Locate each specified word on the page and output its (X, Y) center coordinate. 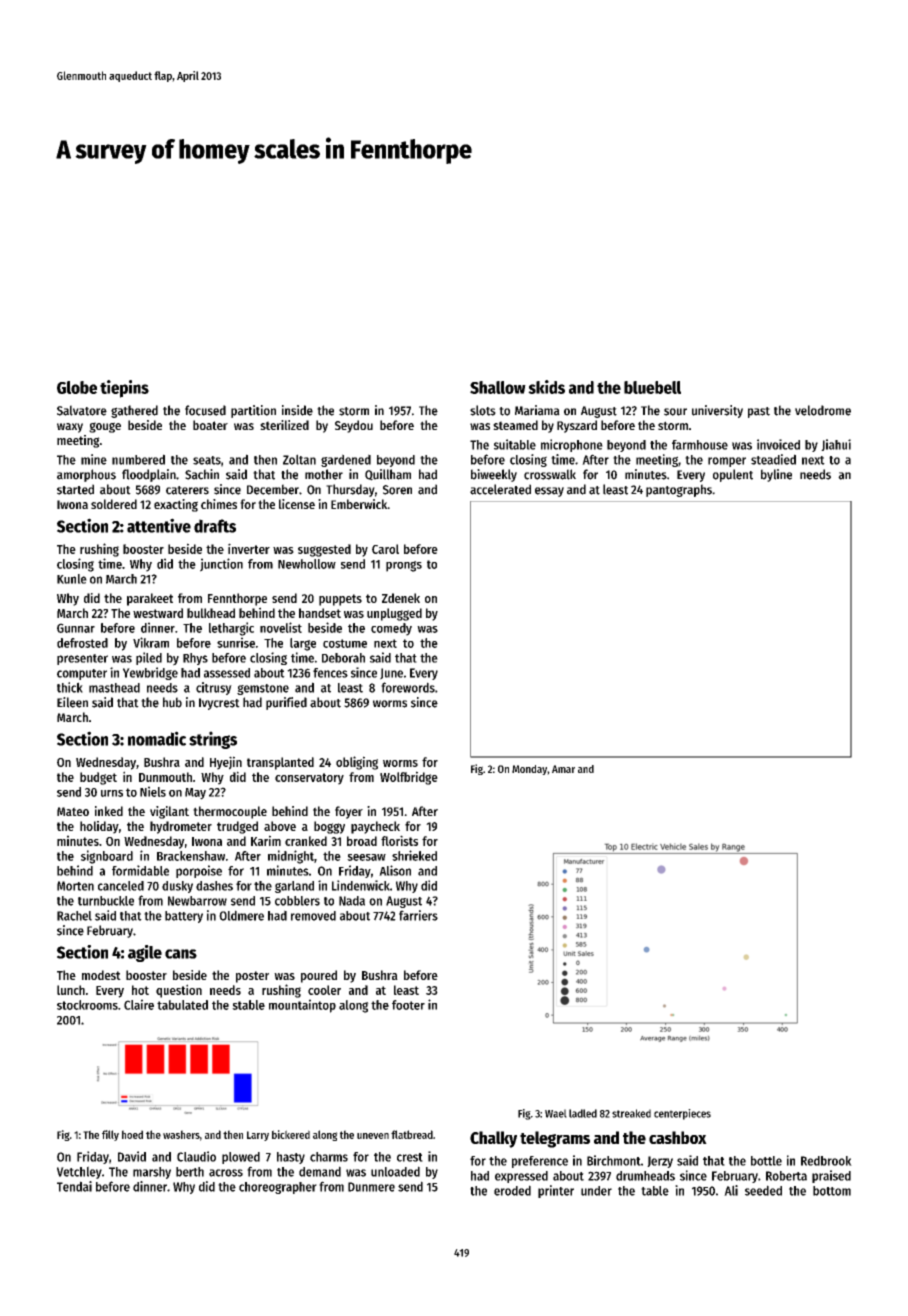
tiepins (124, 389)
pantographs (679, 490)
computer (82, 674)
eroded (512, 1190)
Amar (563, 769)
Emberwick (359, 504)
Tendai (74, 1186)
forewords (408, 687)
